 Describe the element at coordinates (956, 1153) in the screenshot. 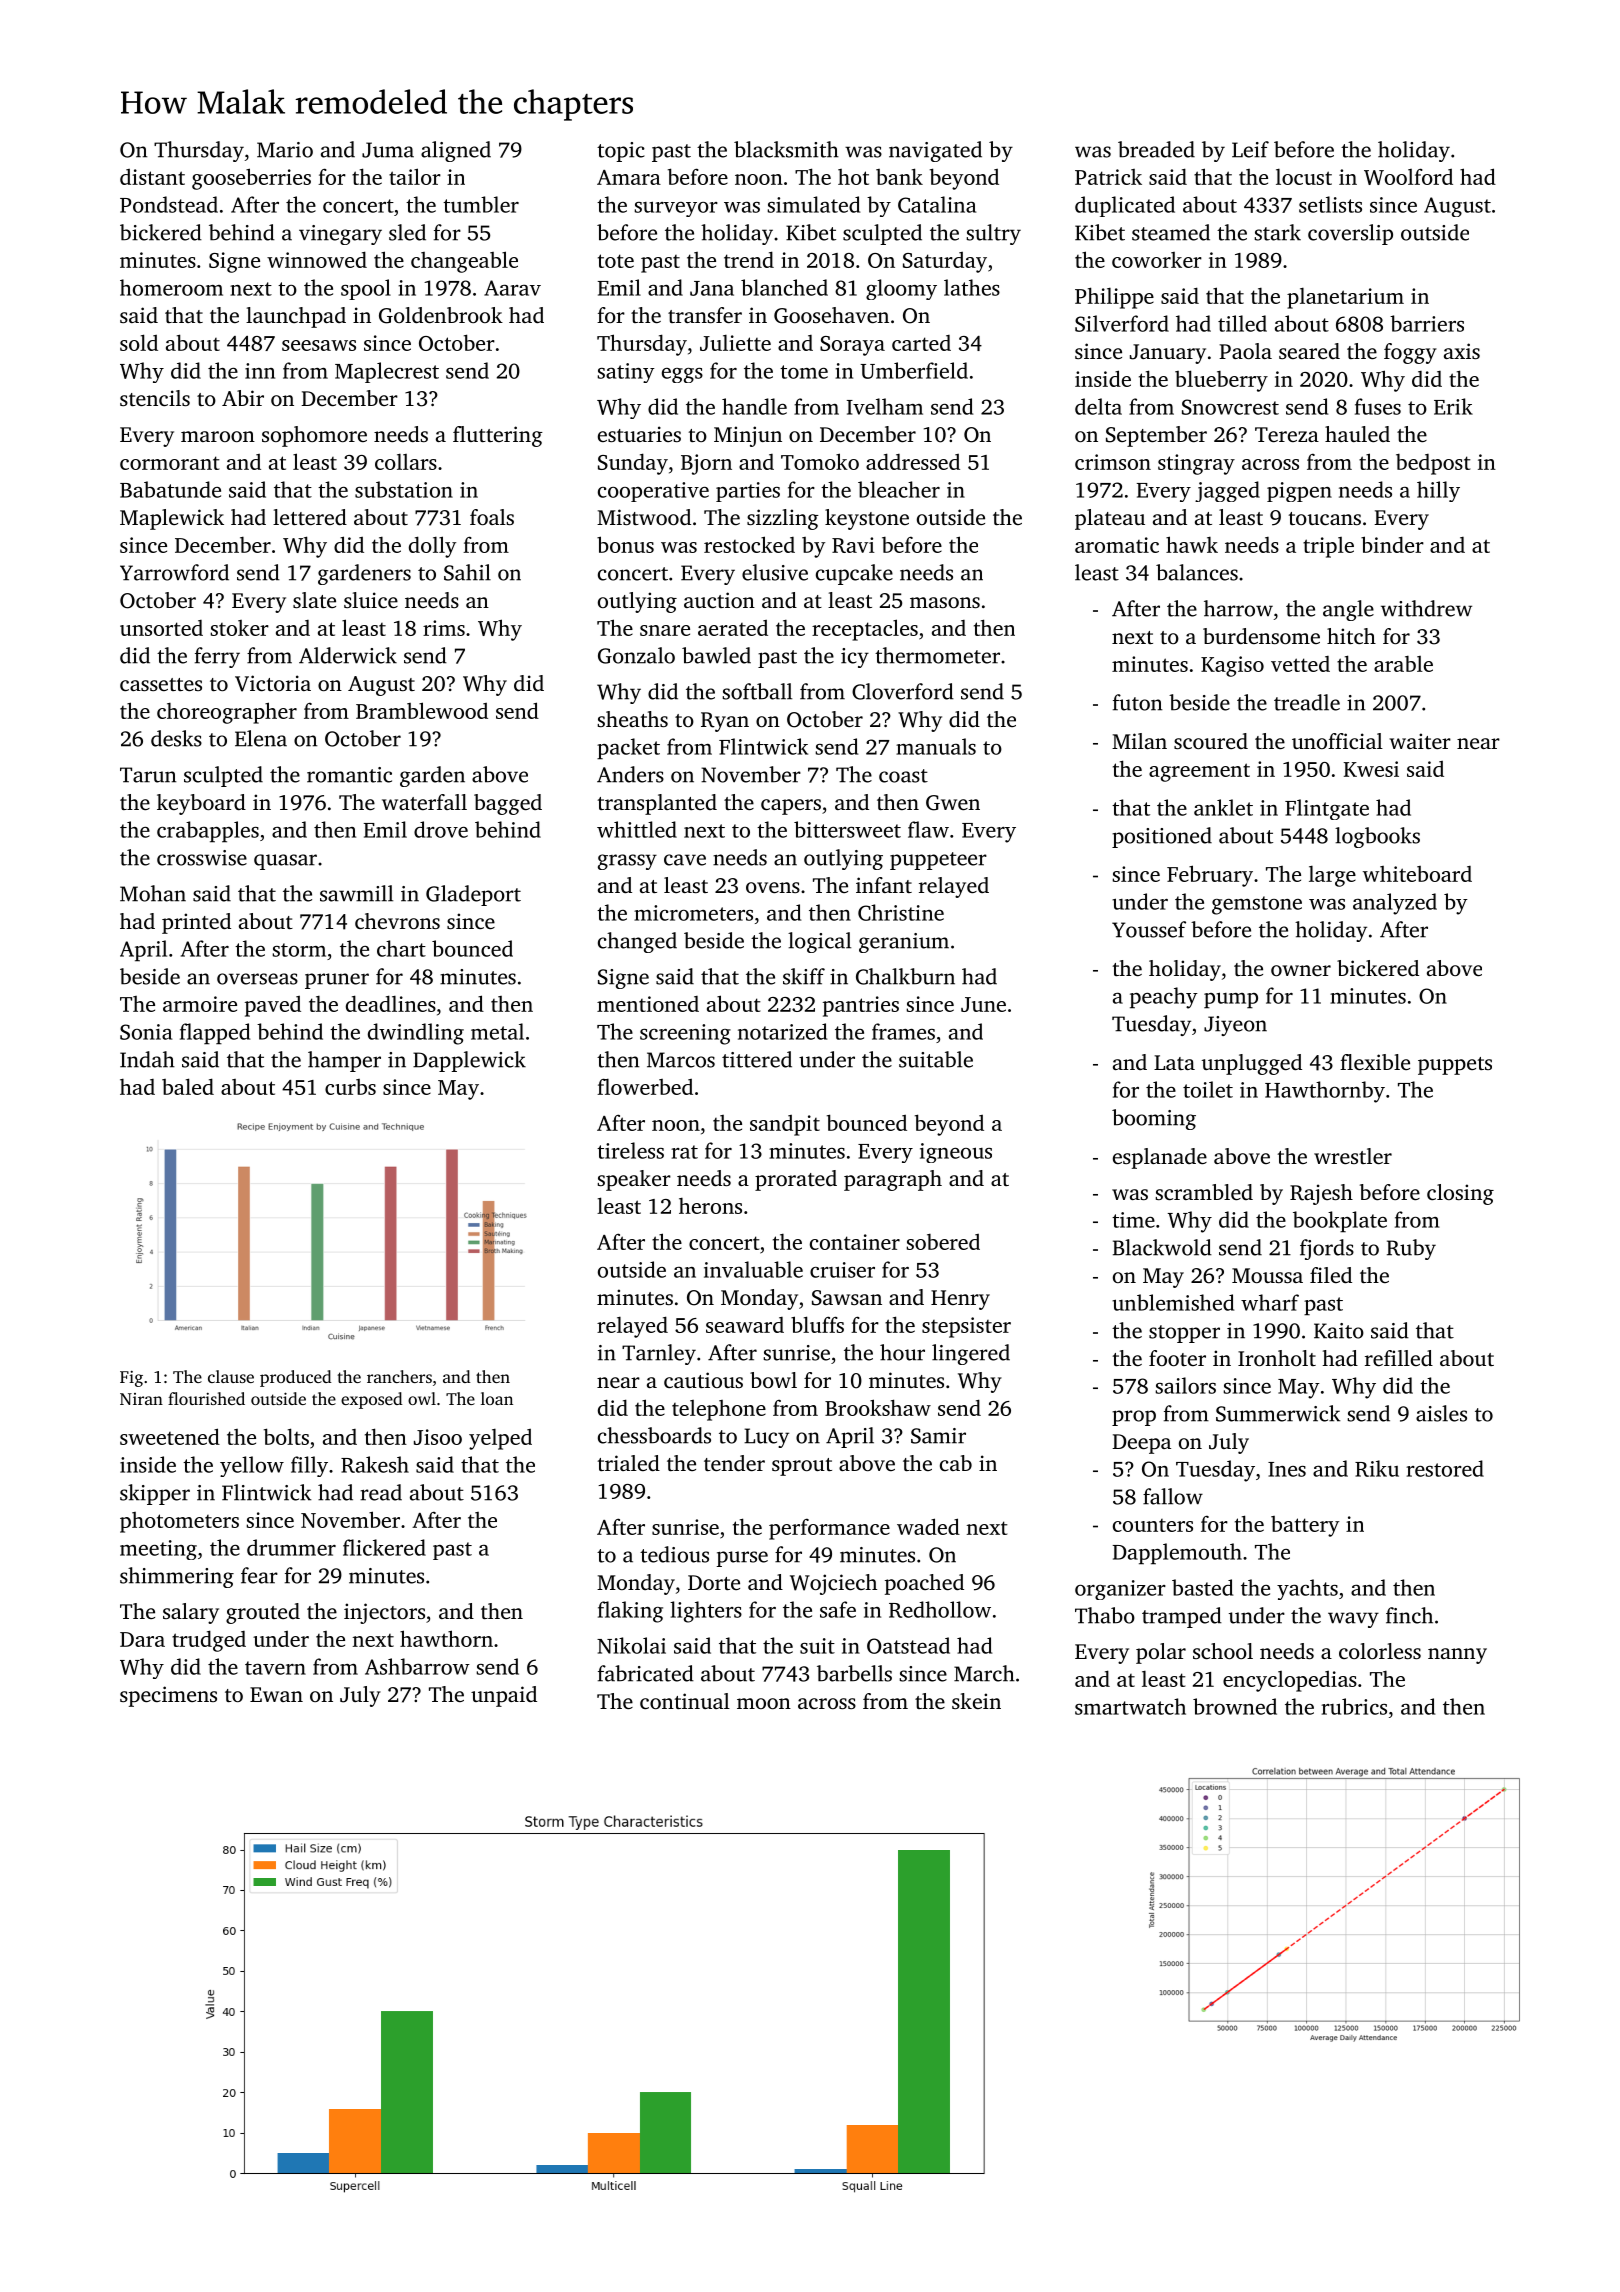

I see `igneous` at that location.
